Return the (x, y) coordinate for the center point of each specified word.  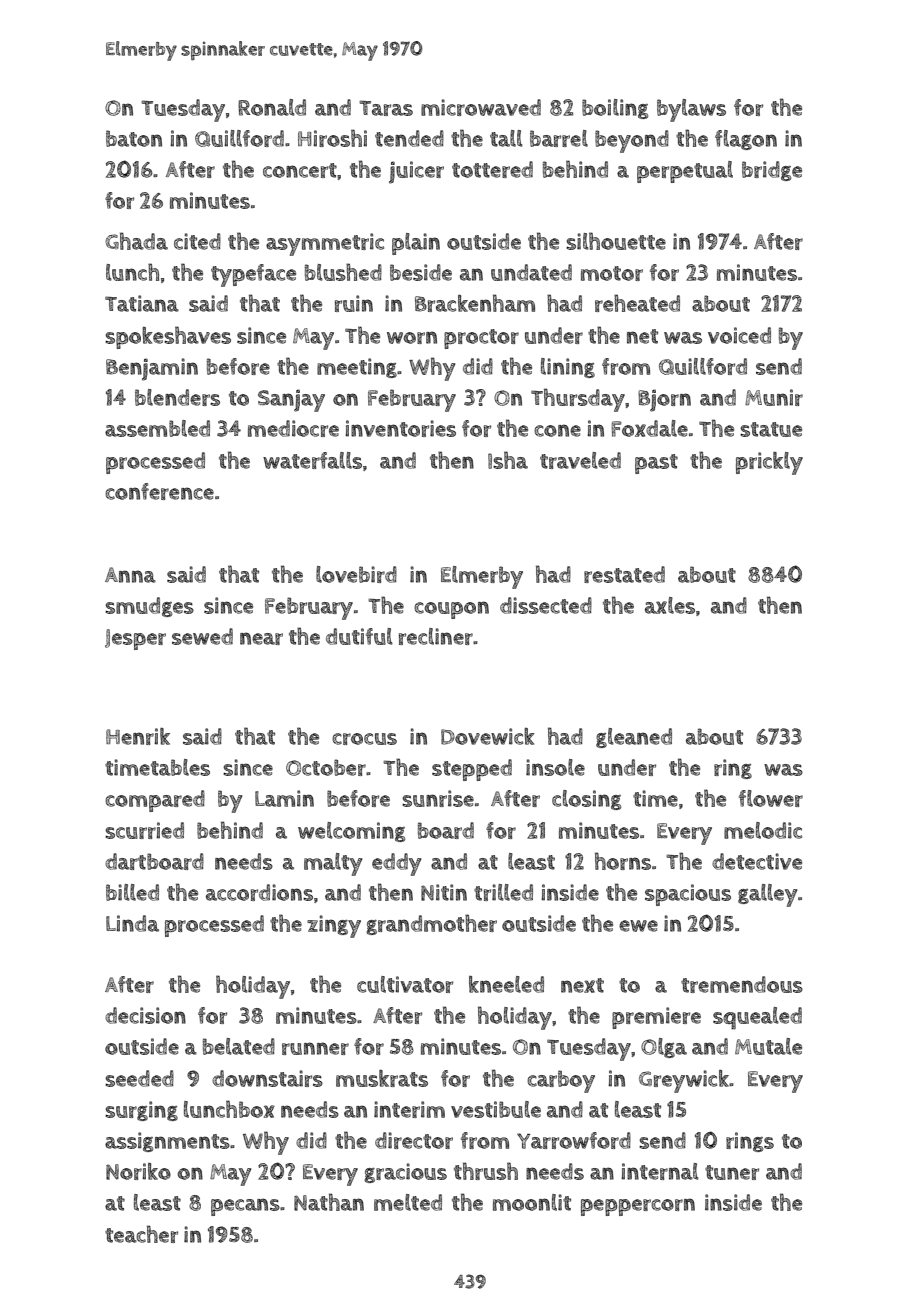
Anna (130, 575)
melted (408, 1202)
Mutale (768, 1046)
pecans (245, 1207)
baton (134, 138)
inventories (400, 428)
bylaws (691, 110)
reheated (637, 303)
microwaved (481, 107)
